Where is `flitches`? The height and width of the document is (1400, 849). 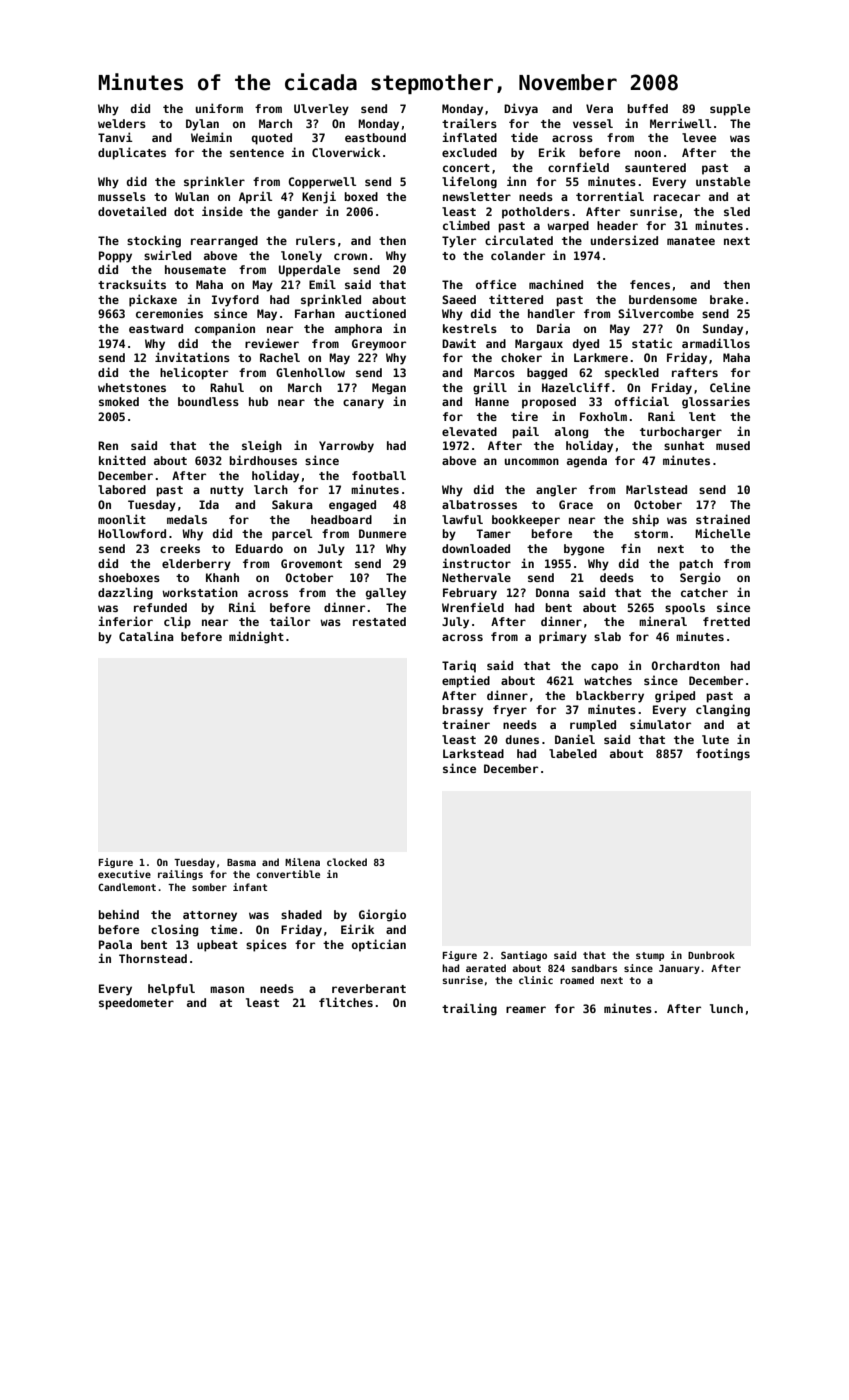 flitches is located at coordinates (346, 1002).
